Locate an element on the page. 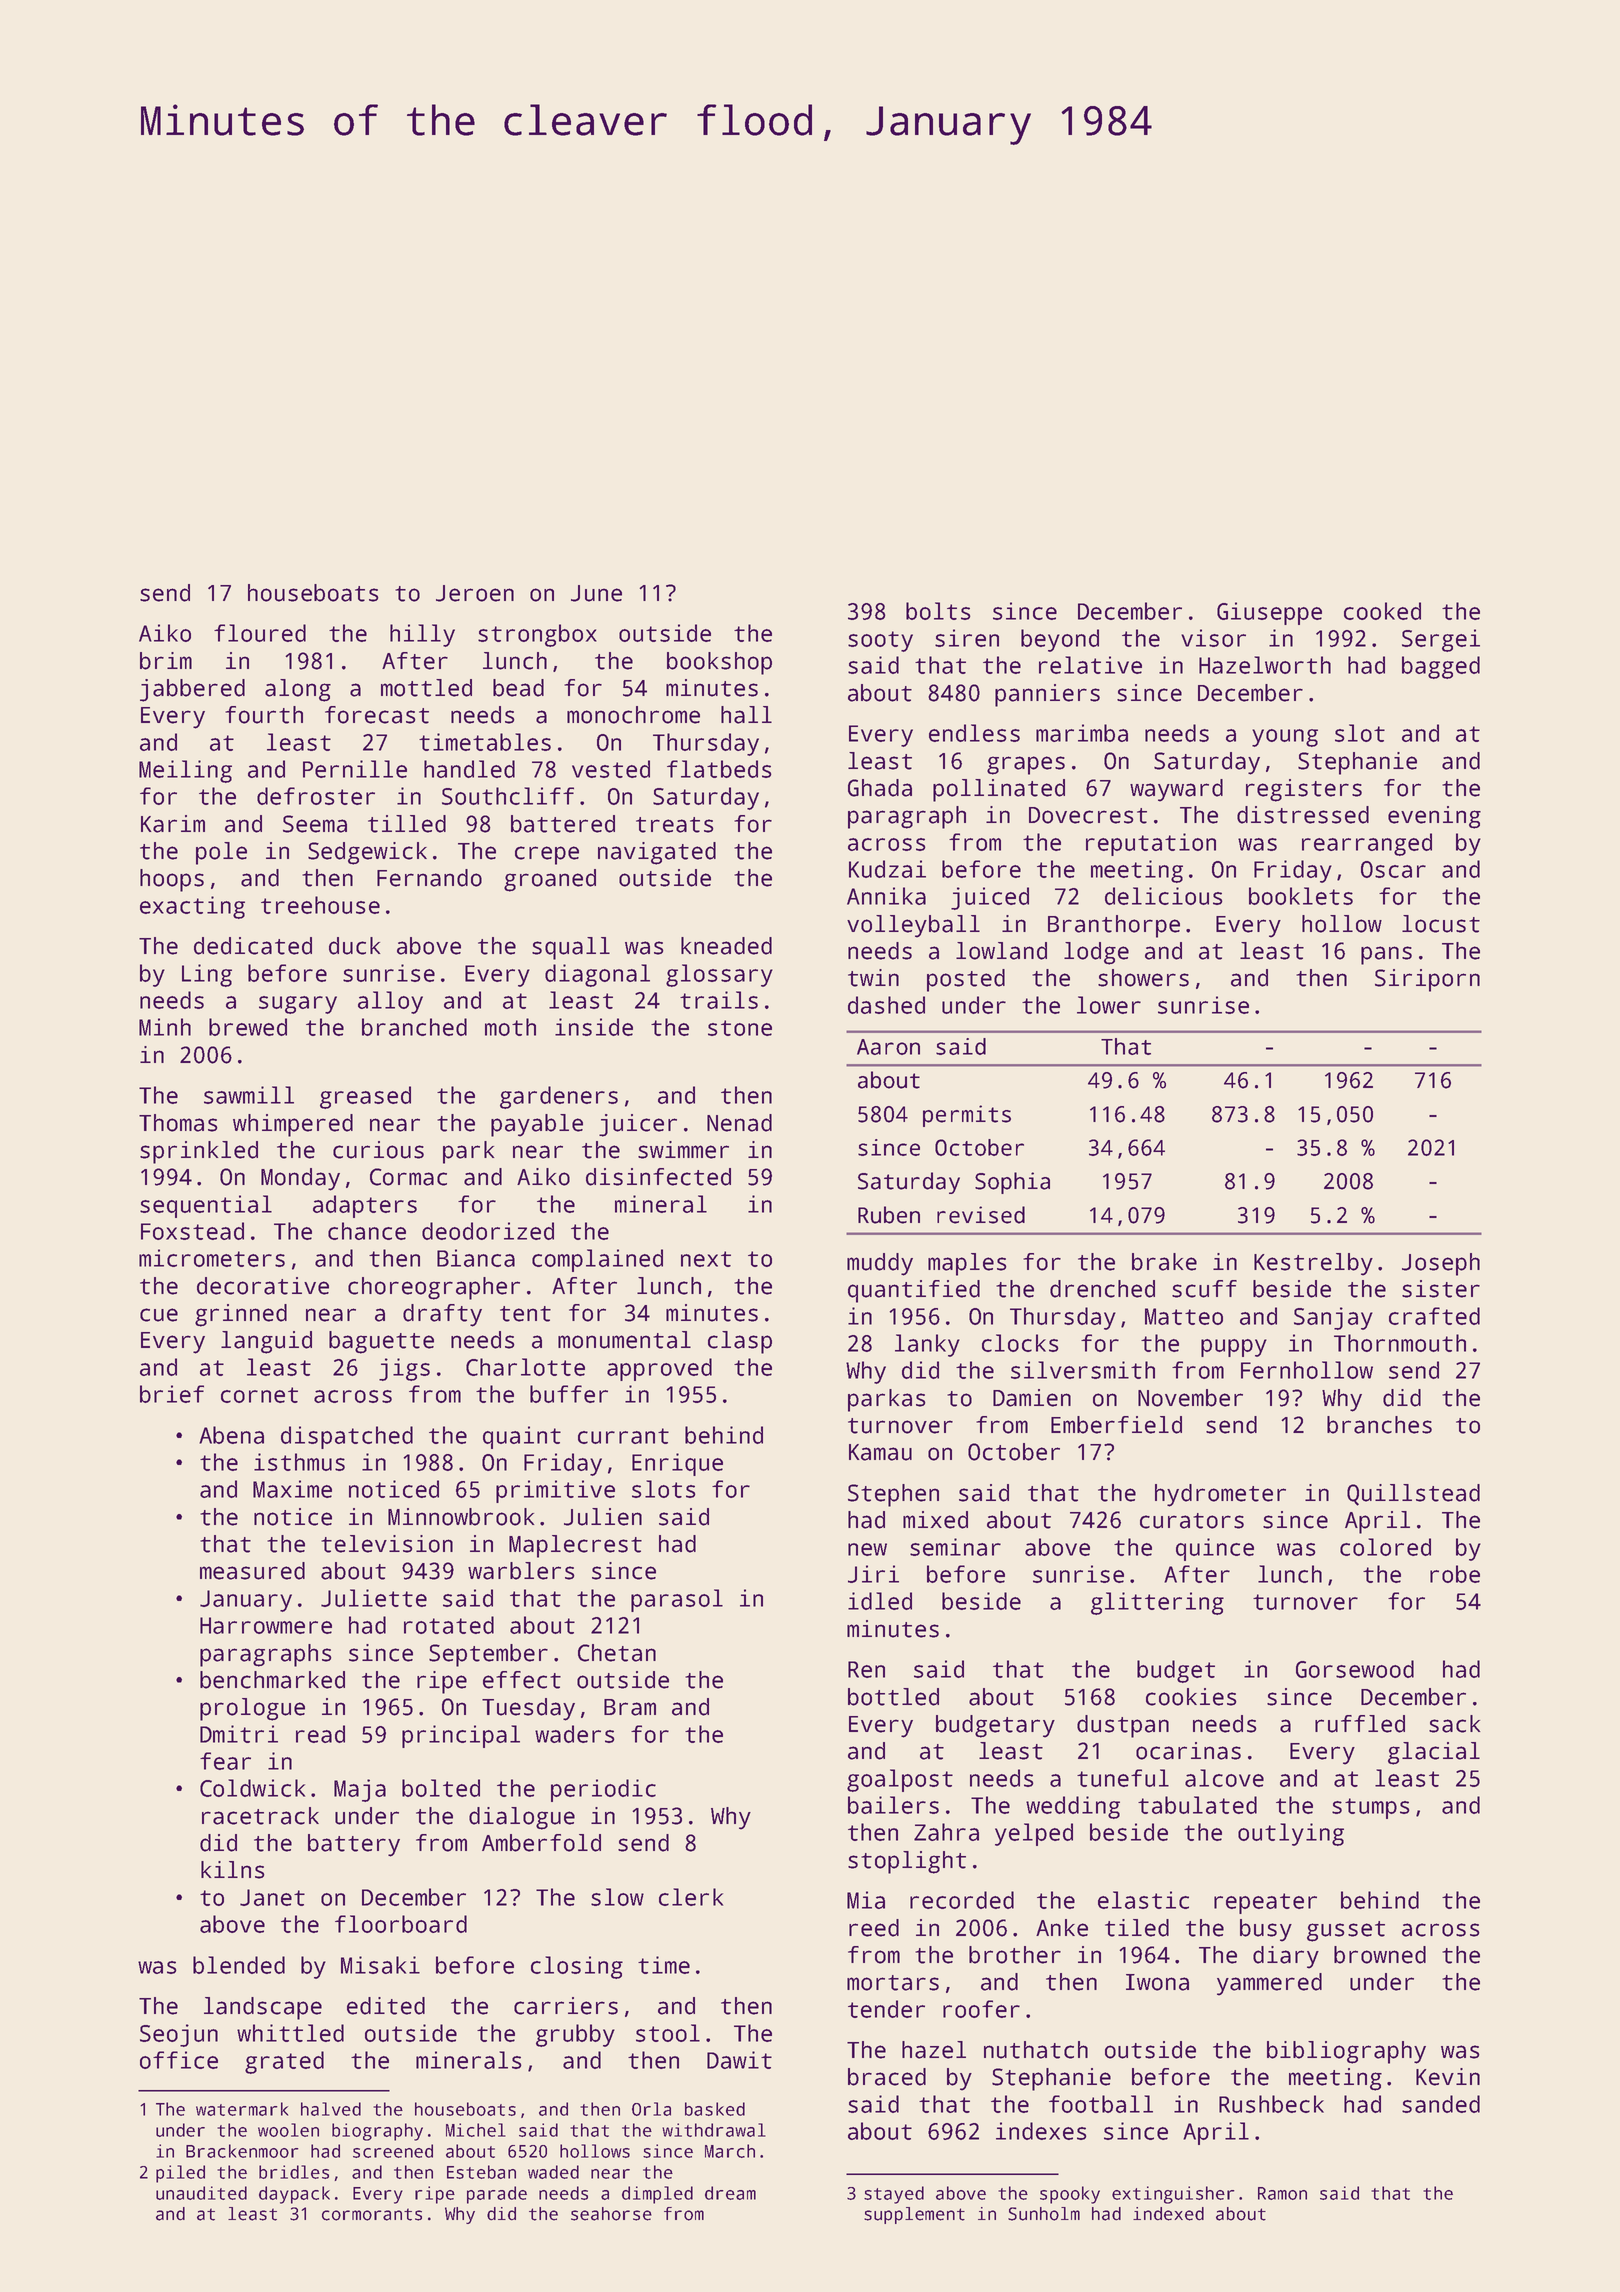  cormorants is located at coordinates (372, 2214).
